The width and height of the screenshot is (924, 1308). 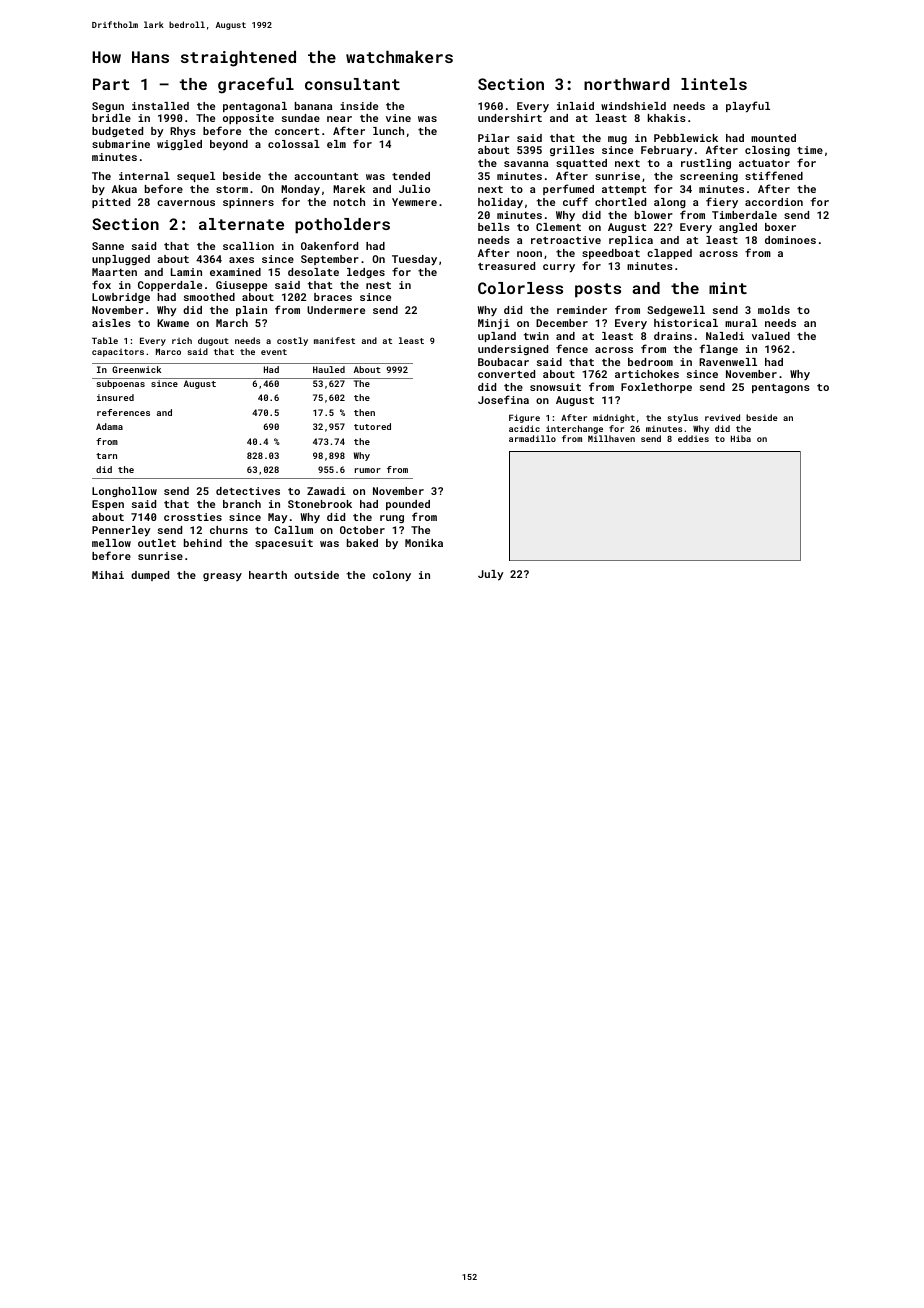 I want to click on consultant, so click(x=352, y=84).
